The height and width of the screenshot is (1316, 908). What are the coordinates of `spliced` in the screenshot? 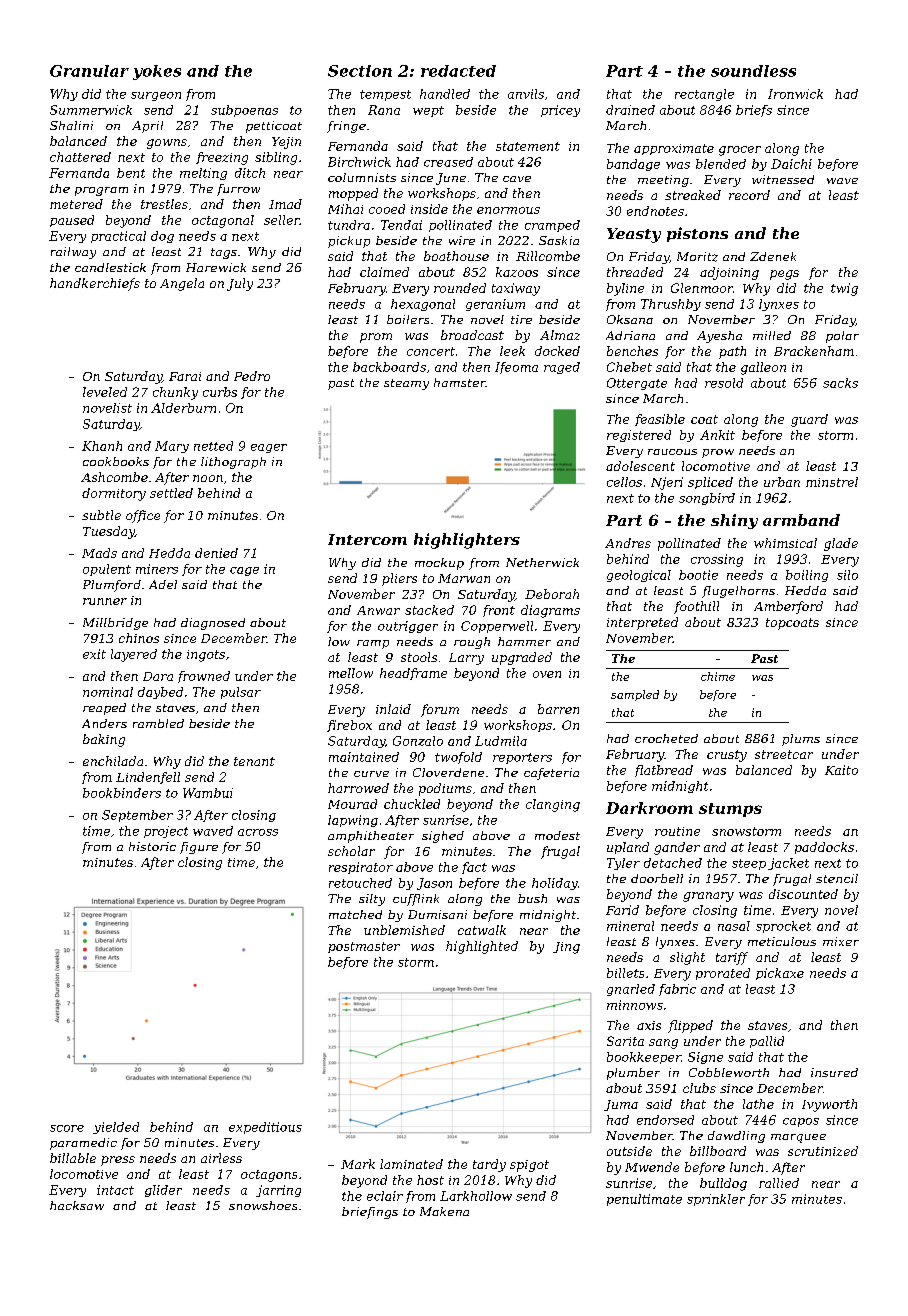 It's located at (710, 483).
